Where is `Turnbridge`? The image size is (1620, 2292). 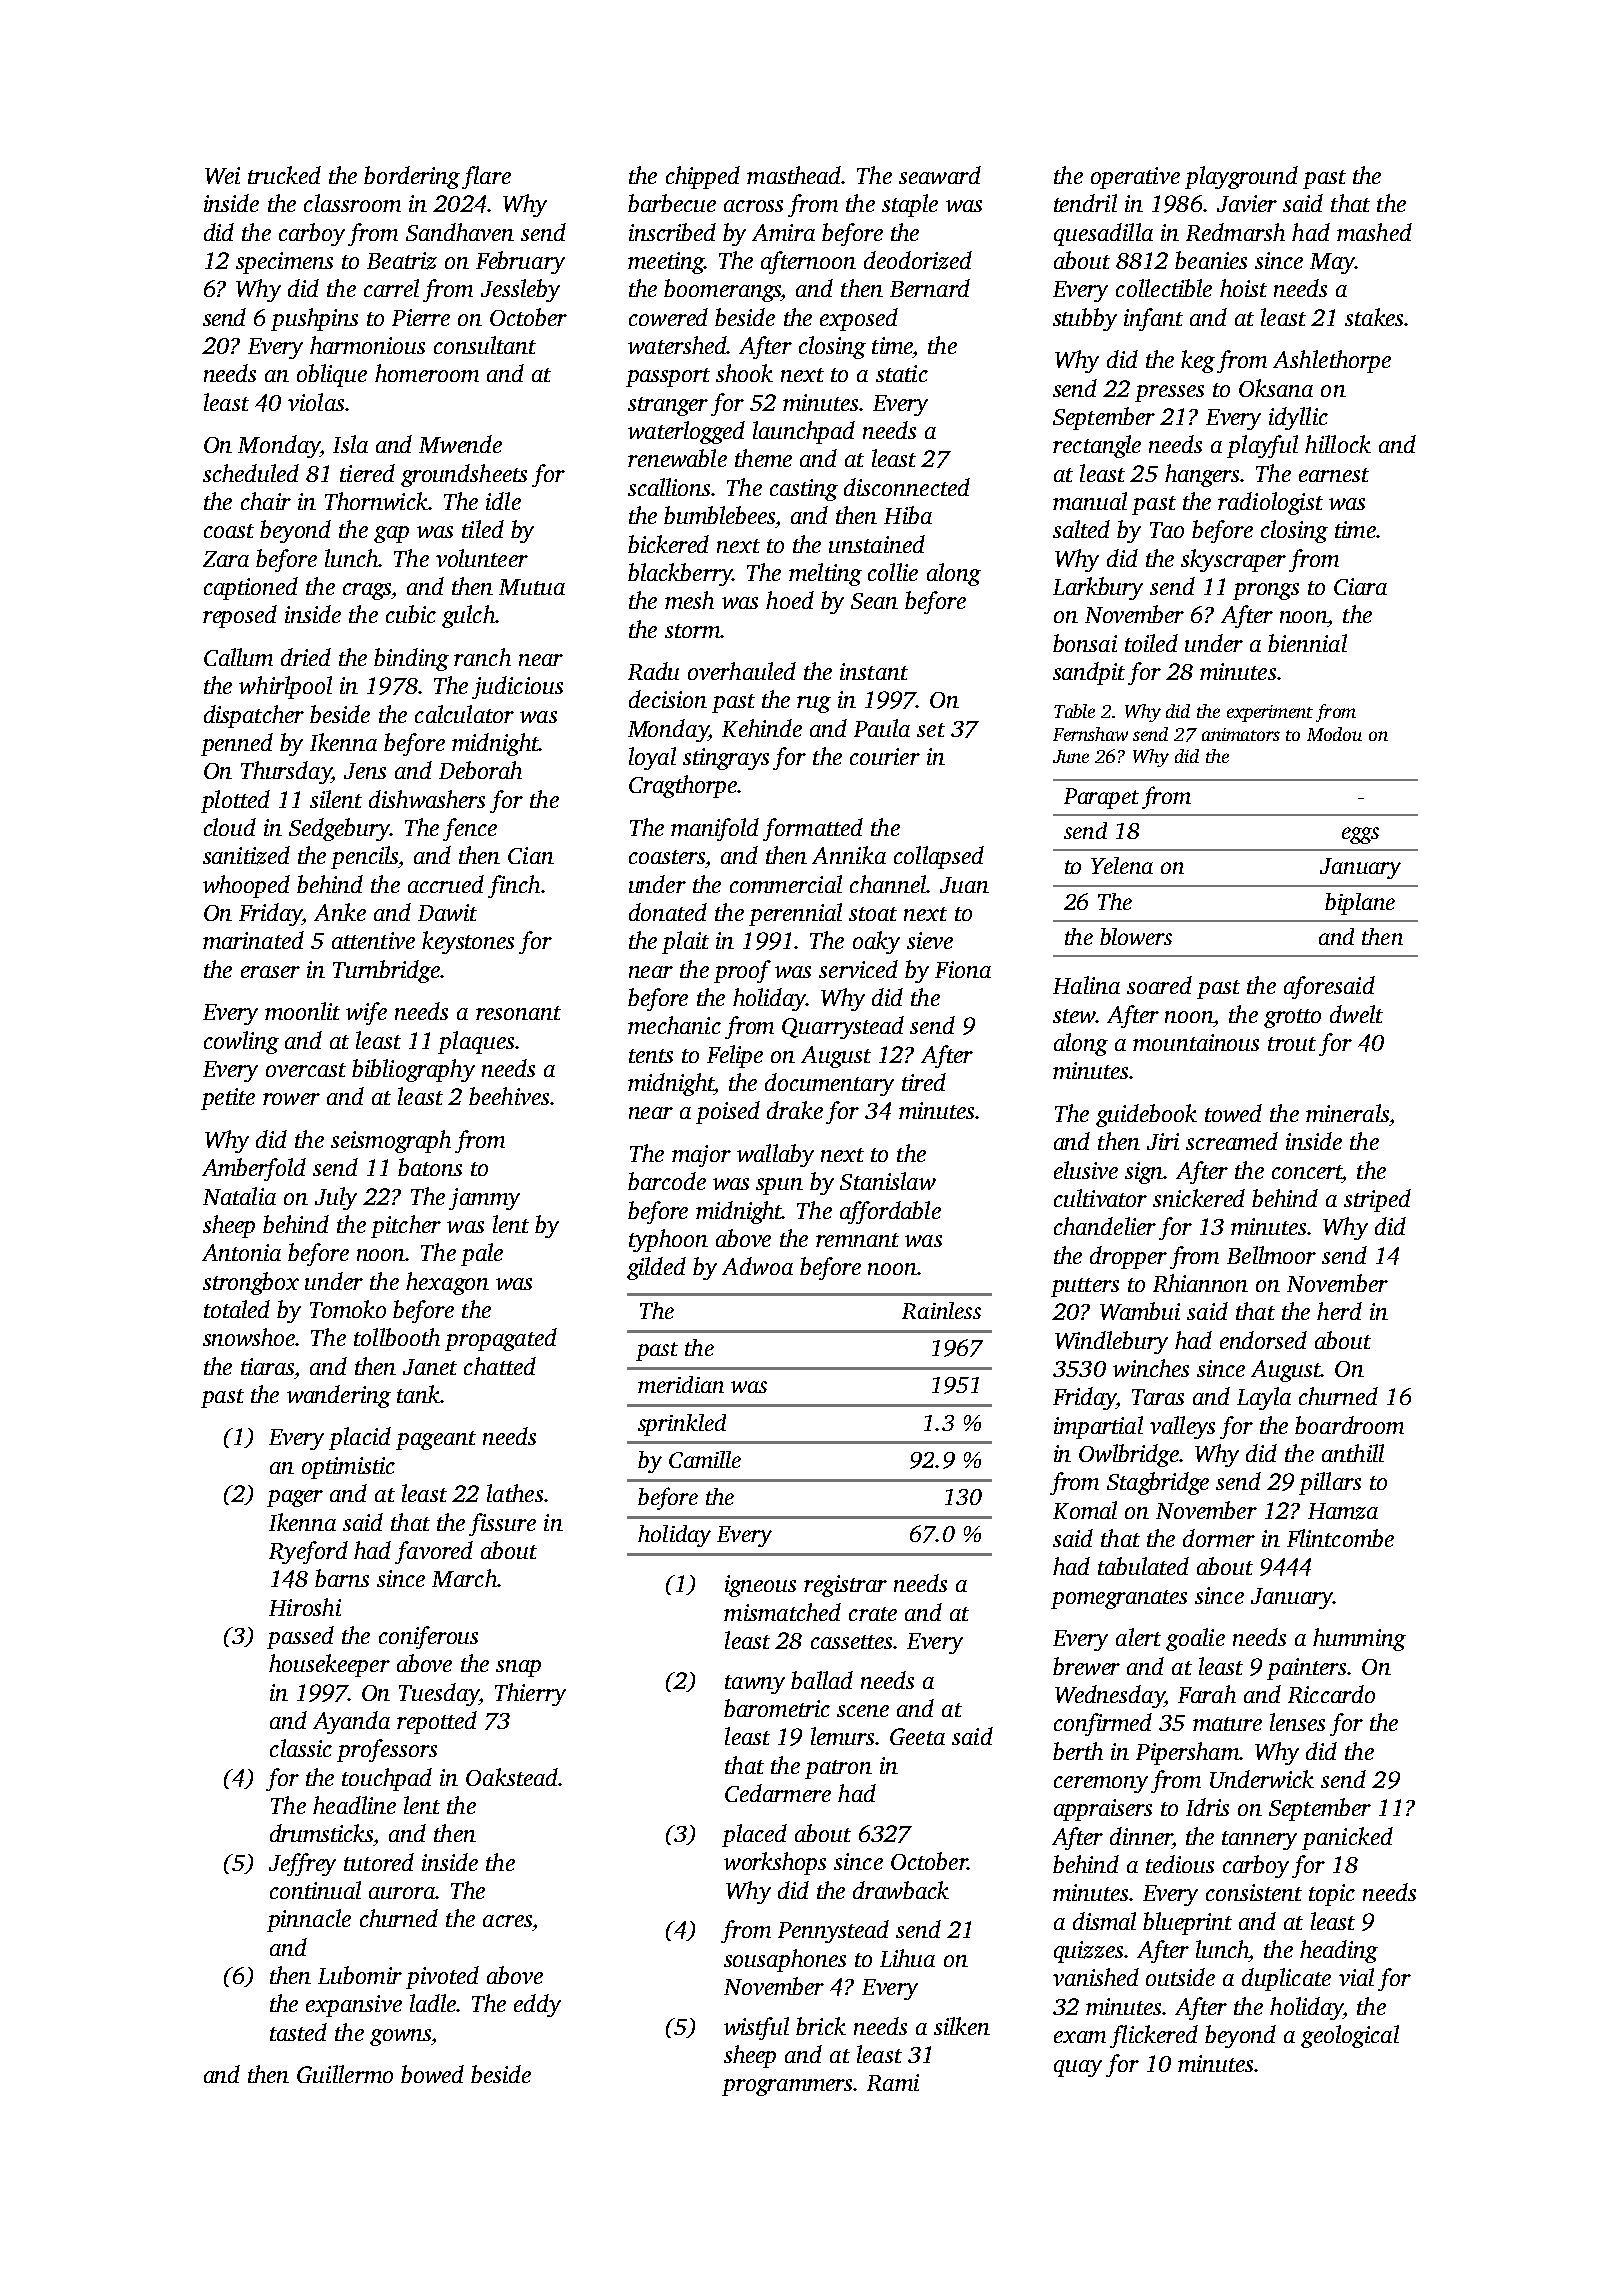 Turnbridge is located at coordinates (386, 971).
